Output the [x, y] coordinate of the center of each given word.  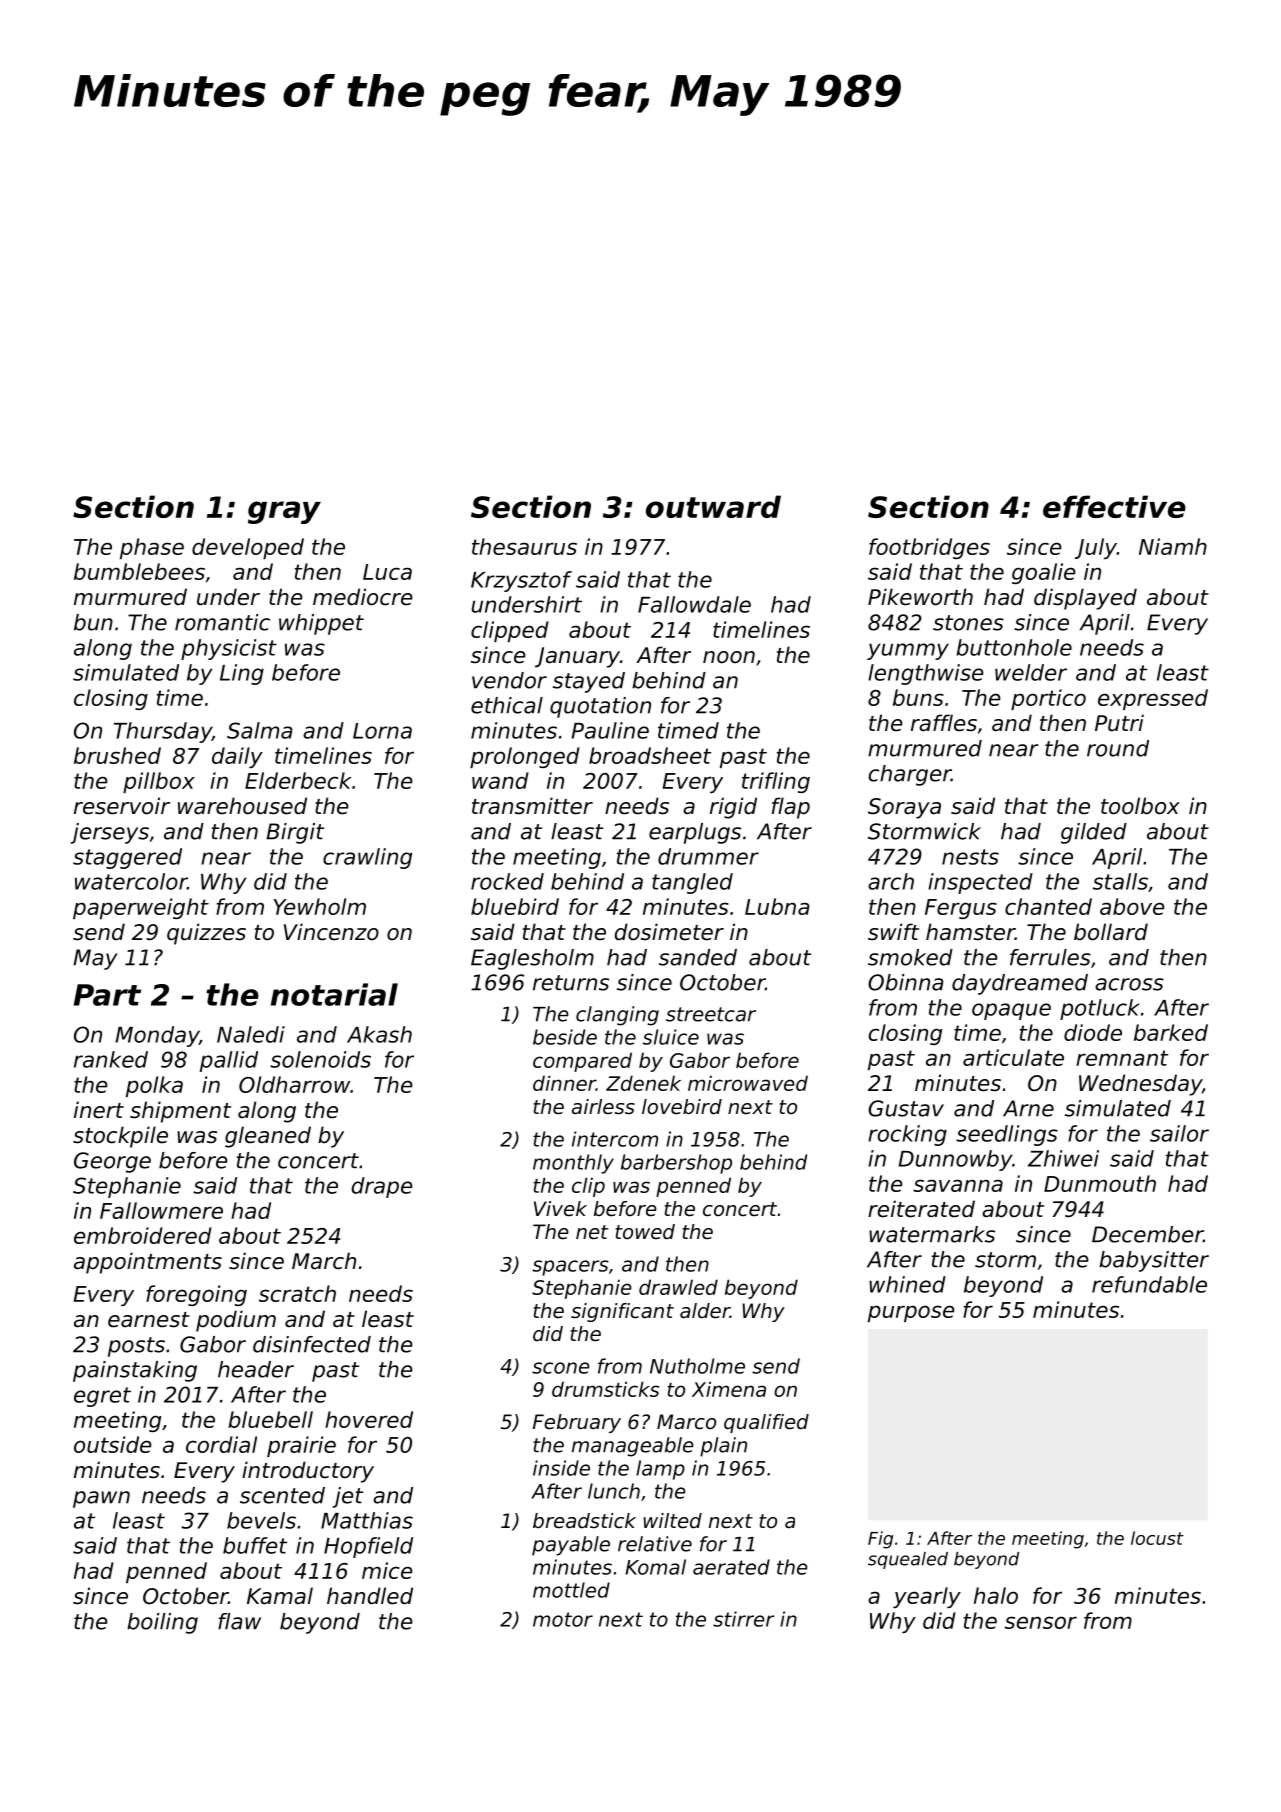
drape [382, 1187]
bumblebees [139, 571]
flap [791, 808]
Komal [655, 1567]
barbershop [676, 1164]
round [1118, 748]
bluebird [515, 906]
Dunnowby [955, 1160]
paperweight [141, 908]
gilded [1094, 833]
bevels [261, 1520]
